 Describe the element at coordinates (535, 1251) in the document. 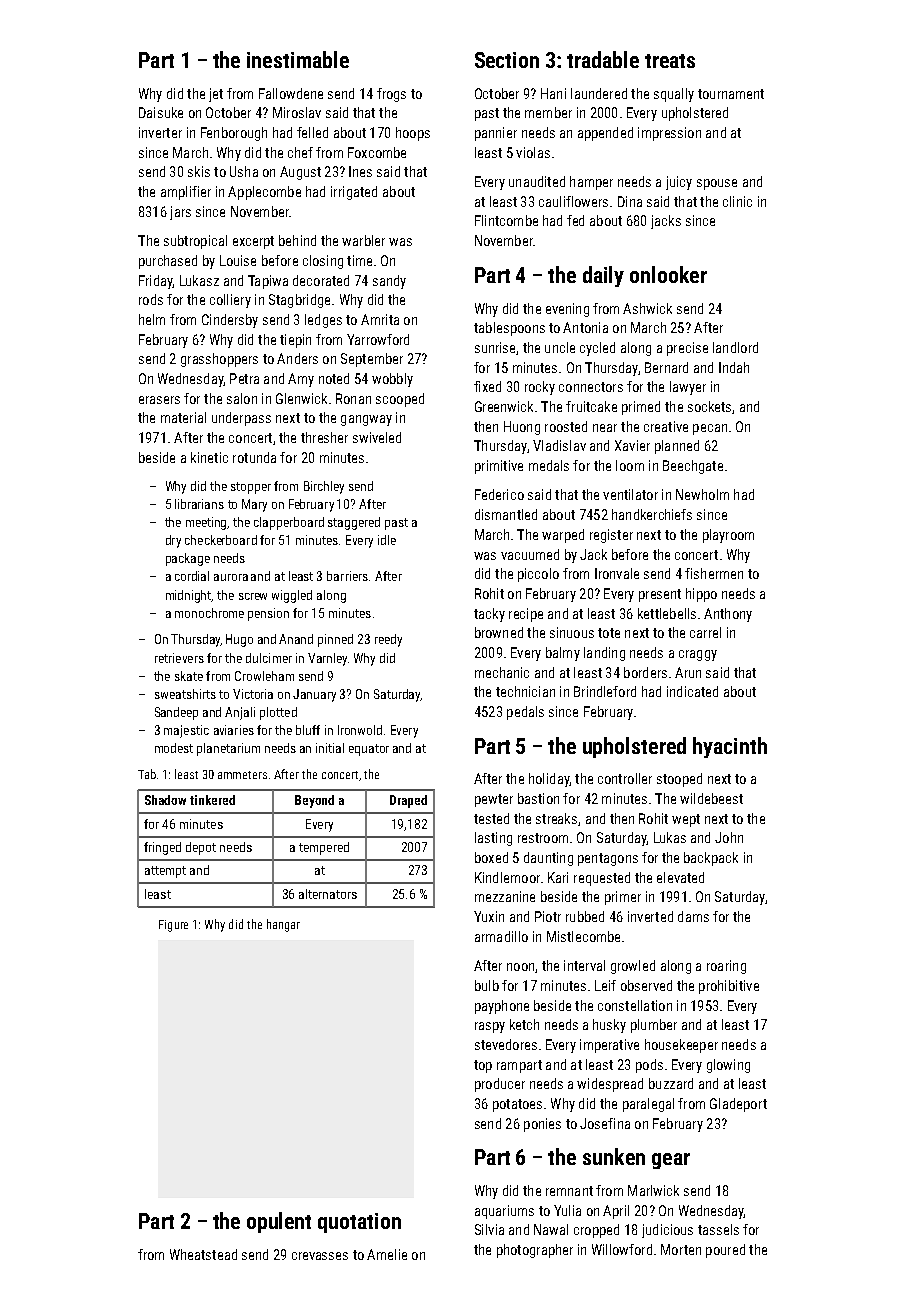

I see `photographer` at that location.
